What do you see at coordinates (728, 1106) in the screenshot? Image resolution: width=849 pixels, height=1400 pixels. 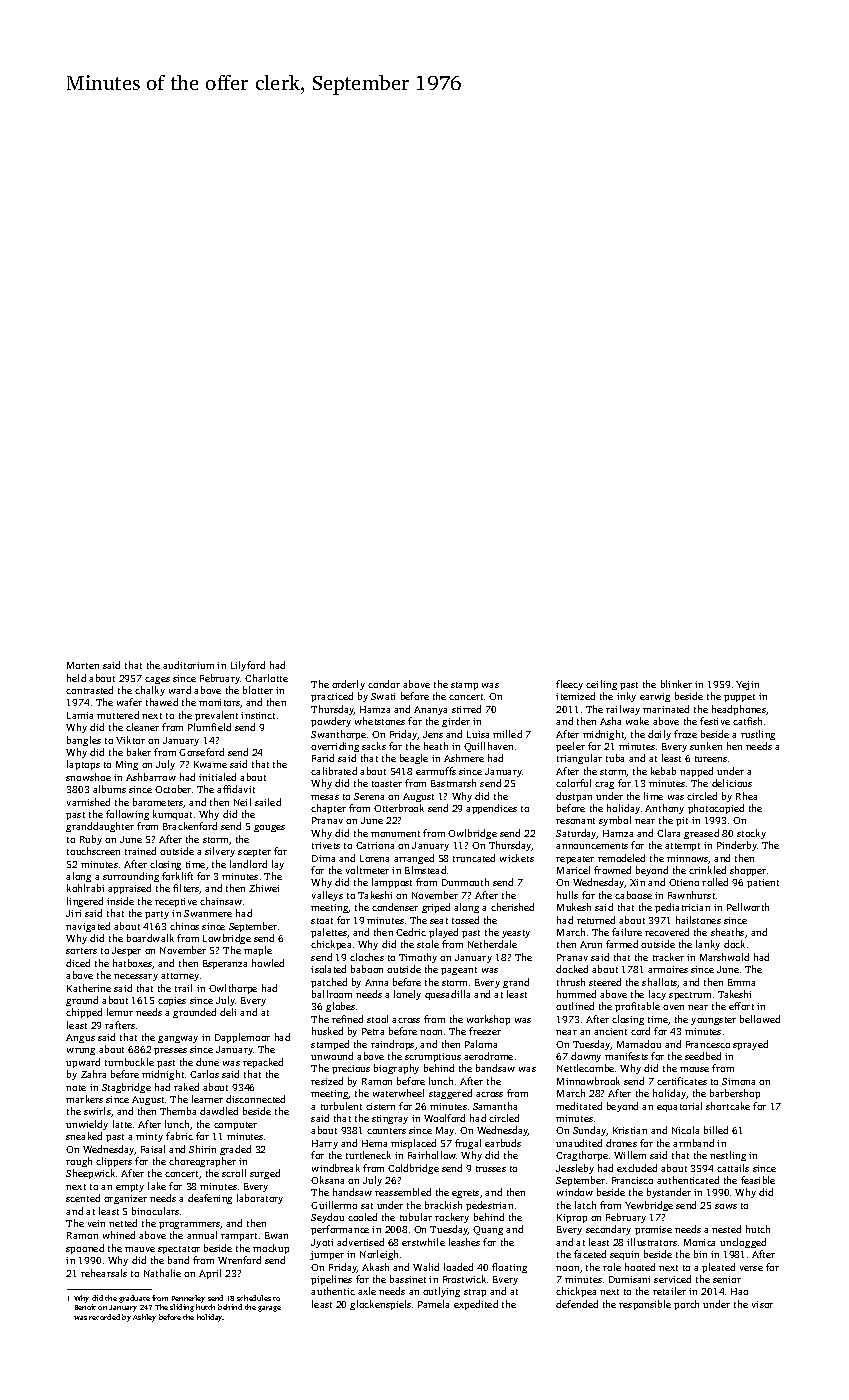 I see `shortcake` at bounding box center [728, 1106].
